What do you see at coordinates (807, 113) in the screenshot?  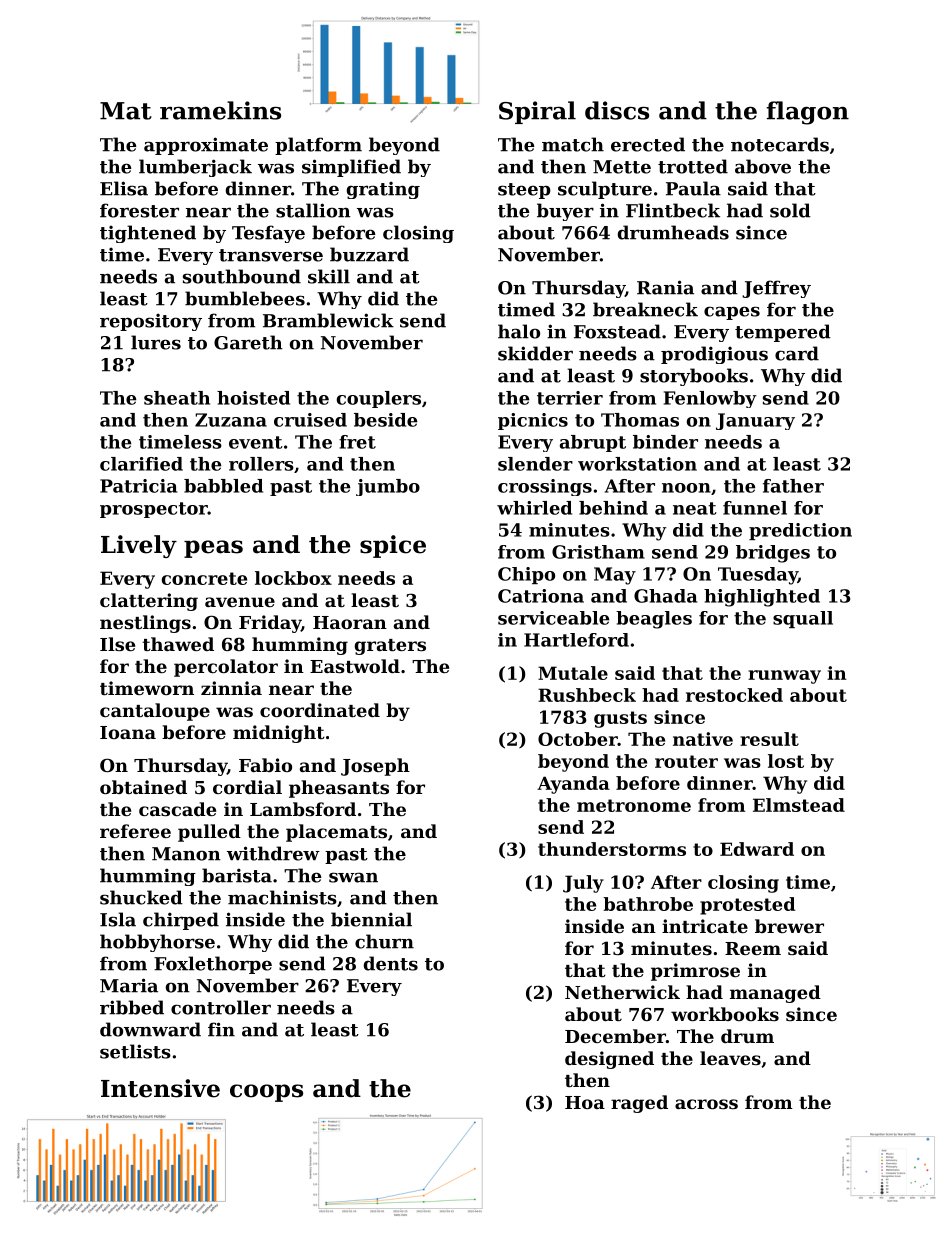 I see `flagon` at bounding box center [807, 113].
